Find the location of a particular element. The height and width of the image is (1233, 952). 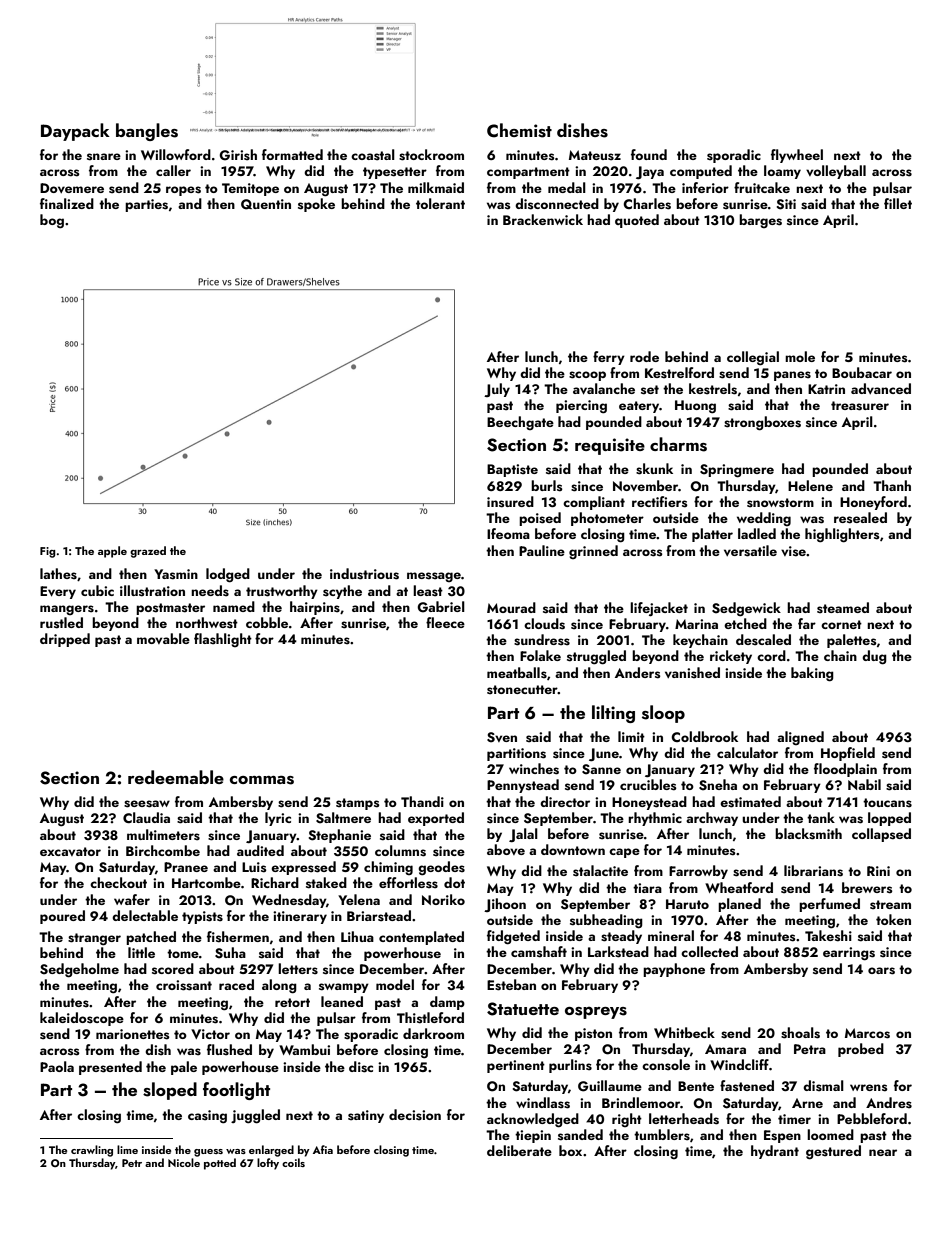

stockroom is located at coordinates (431, 155).
